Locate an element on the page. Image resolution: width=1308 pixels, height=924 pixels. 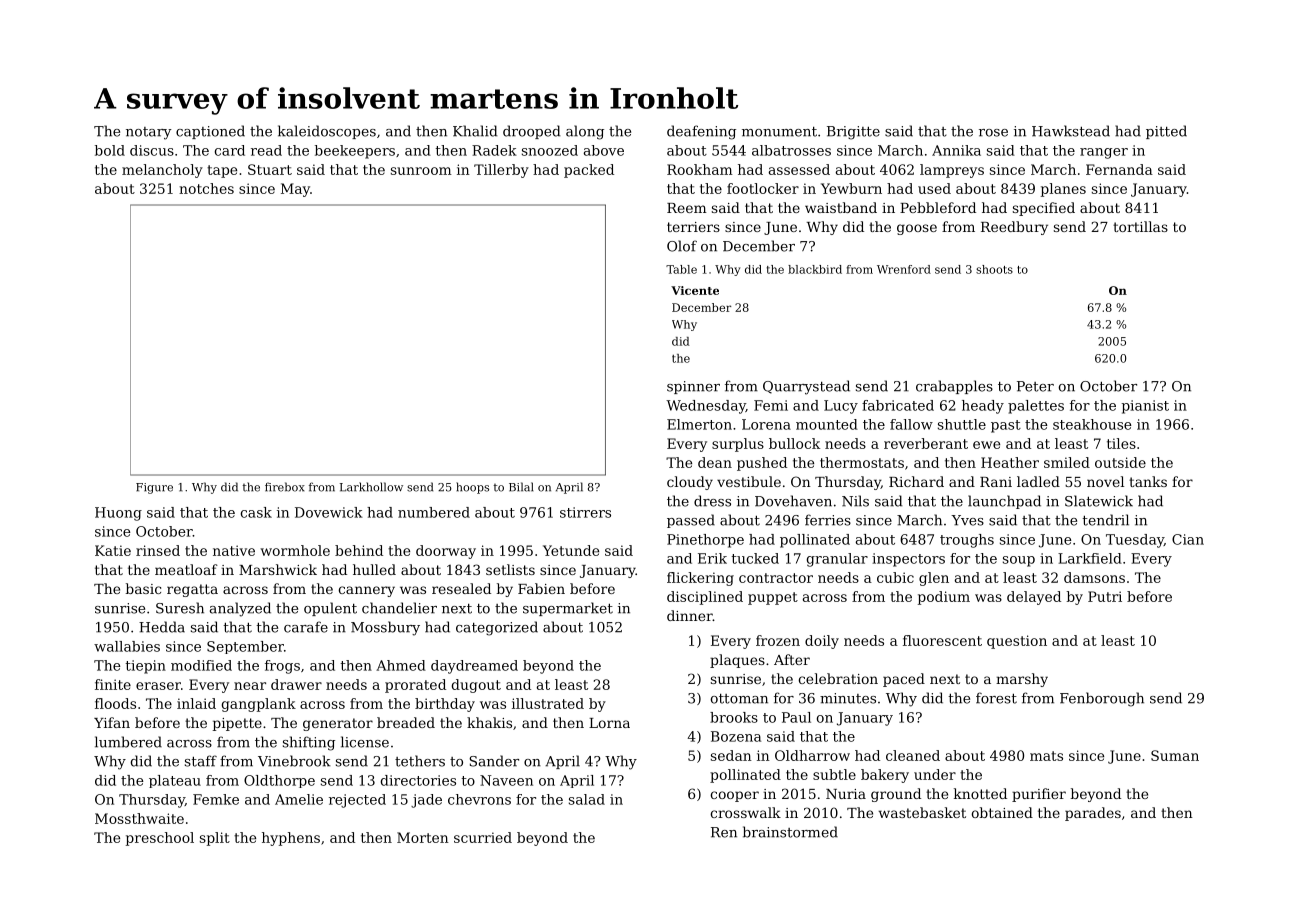
Bilal is located at coordinates (521, 487).
